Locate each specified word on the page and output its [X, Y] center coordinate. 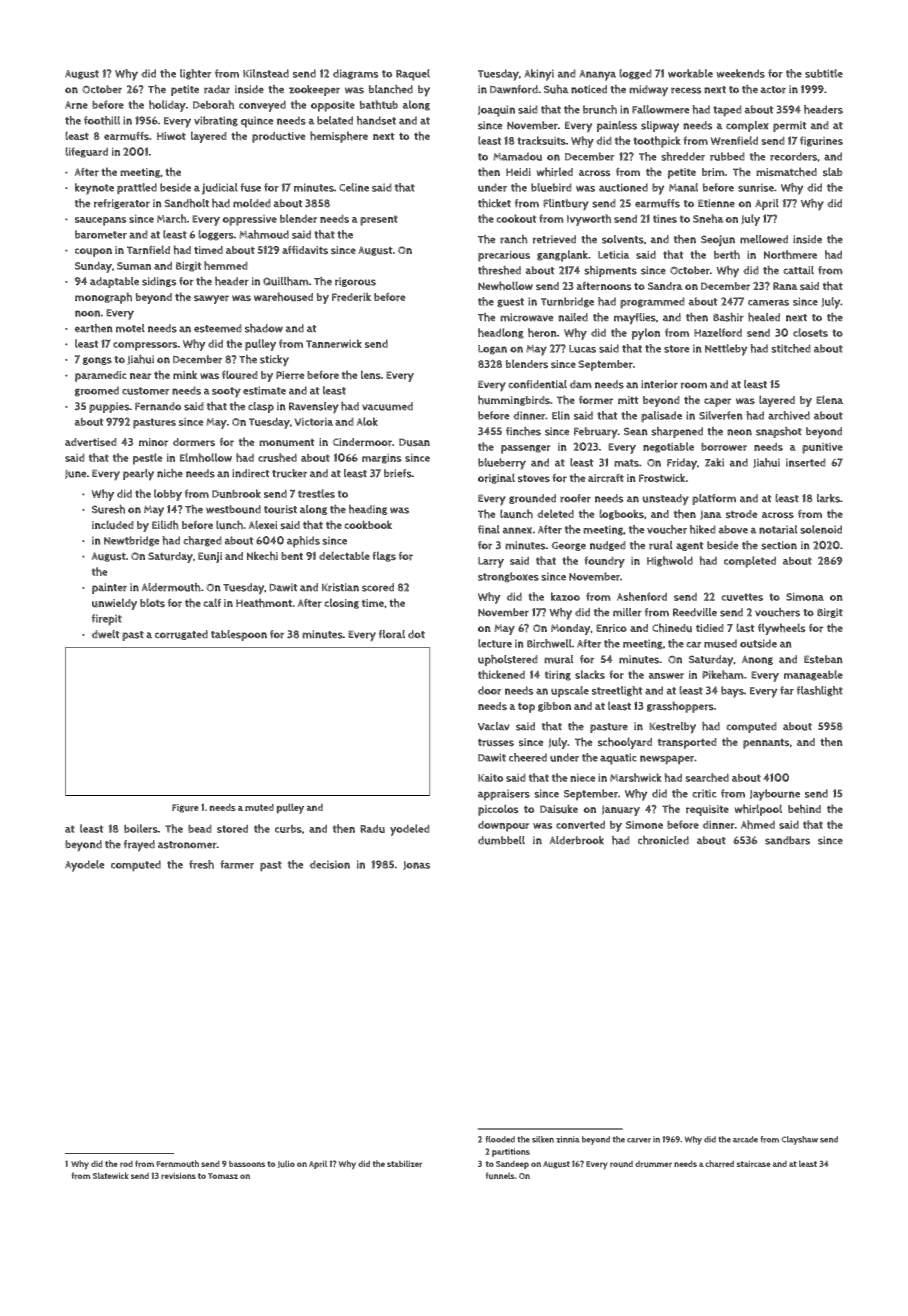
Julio [286, 1164]
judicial [220, 189]
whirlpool [758, 810]
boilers [141, 828]
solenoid [821, 529]
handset [376, 120]
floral [392, 634]
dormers [194, 442]
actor [773, 90]
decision [329, 864]
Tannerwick [334, 343]
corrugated [181, 635]
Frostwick [662, 478]
